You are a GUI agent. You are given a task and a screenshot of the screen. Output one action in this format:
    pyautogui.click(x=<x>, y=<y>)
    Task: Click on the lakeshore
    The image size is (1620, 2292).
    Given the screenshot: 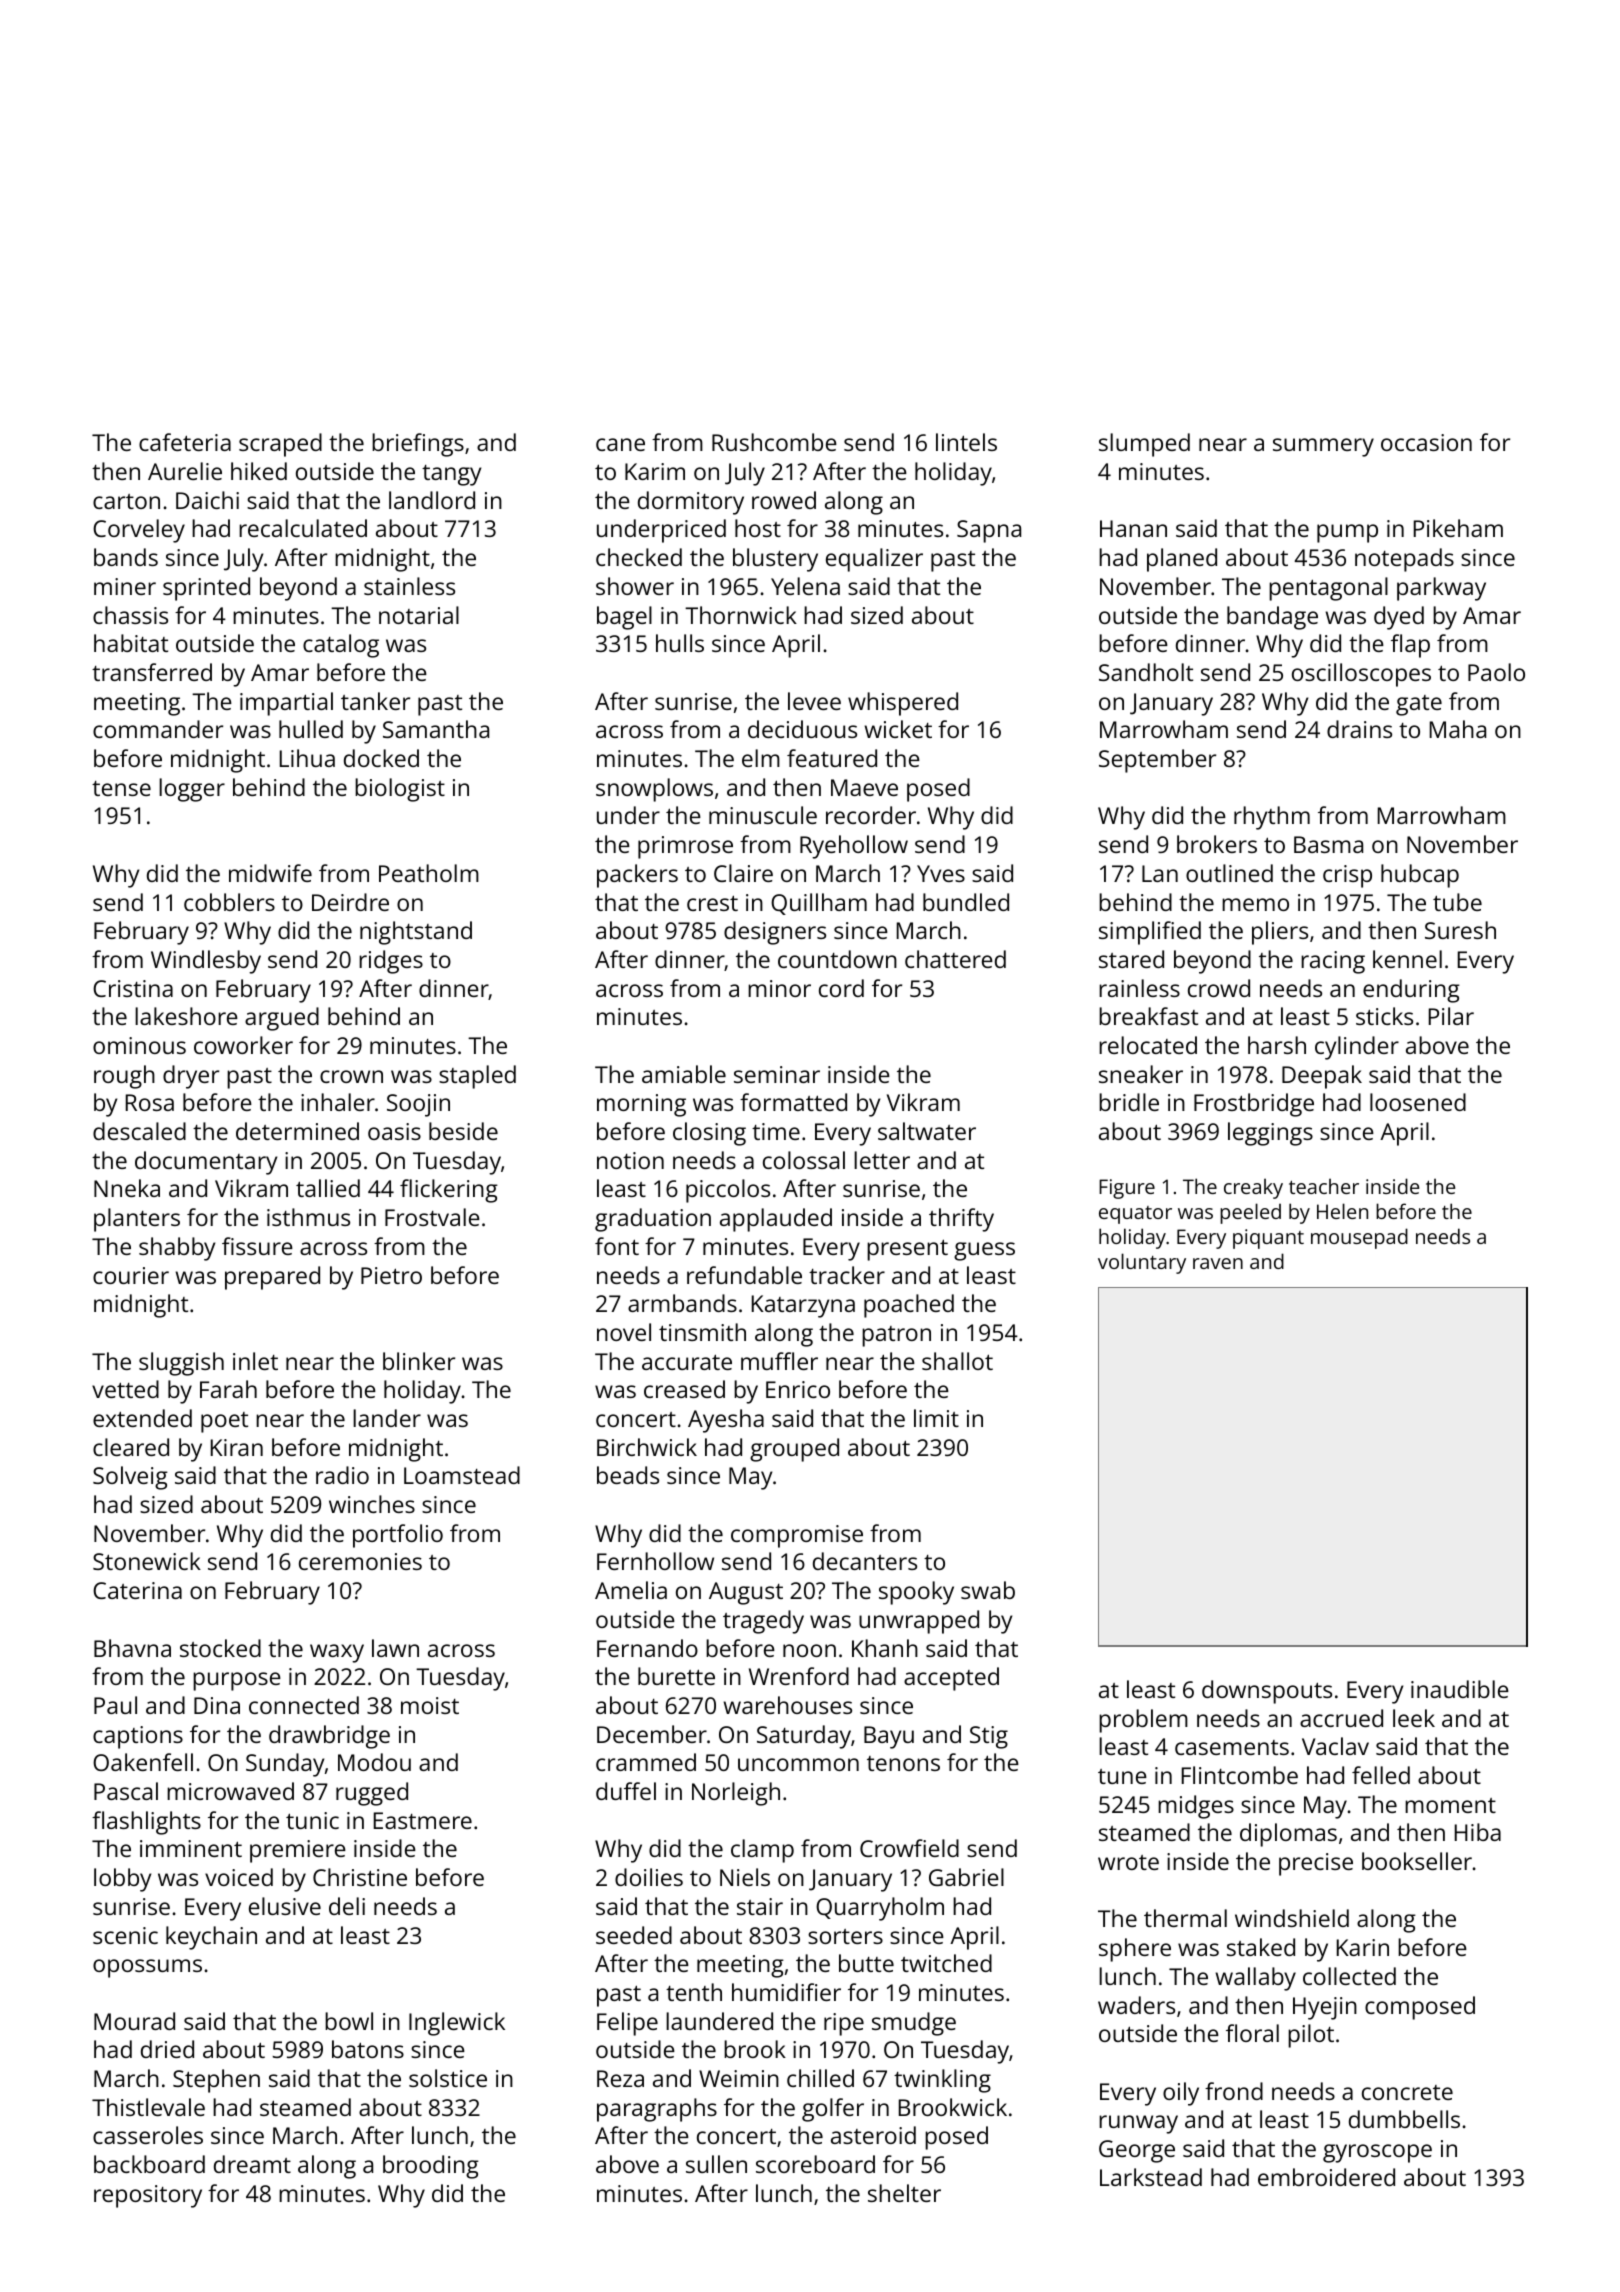 What is the action you would take?
    pyautogui.click(x=186, y=1016)
